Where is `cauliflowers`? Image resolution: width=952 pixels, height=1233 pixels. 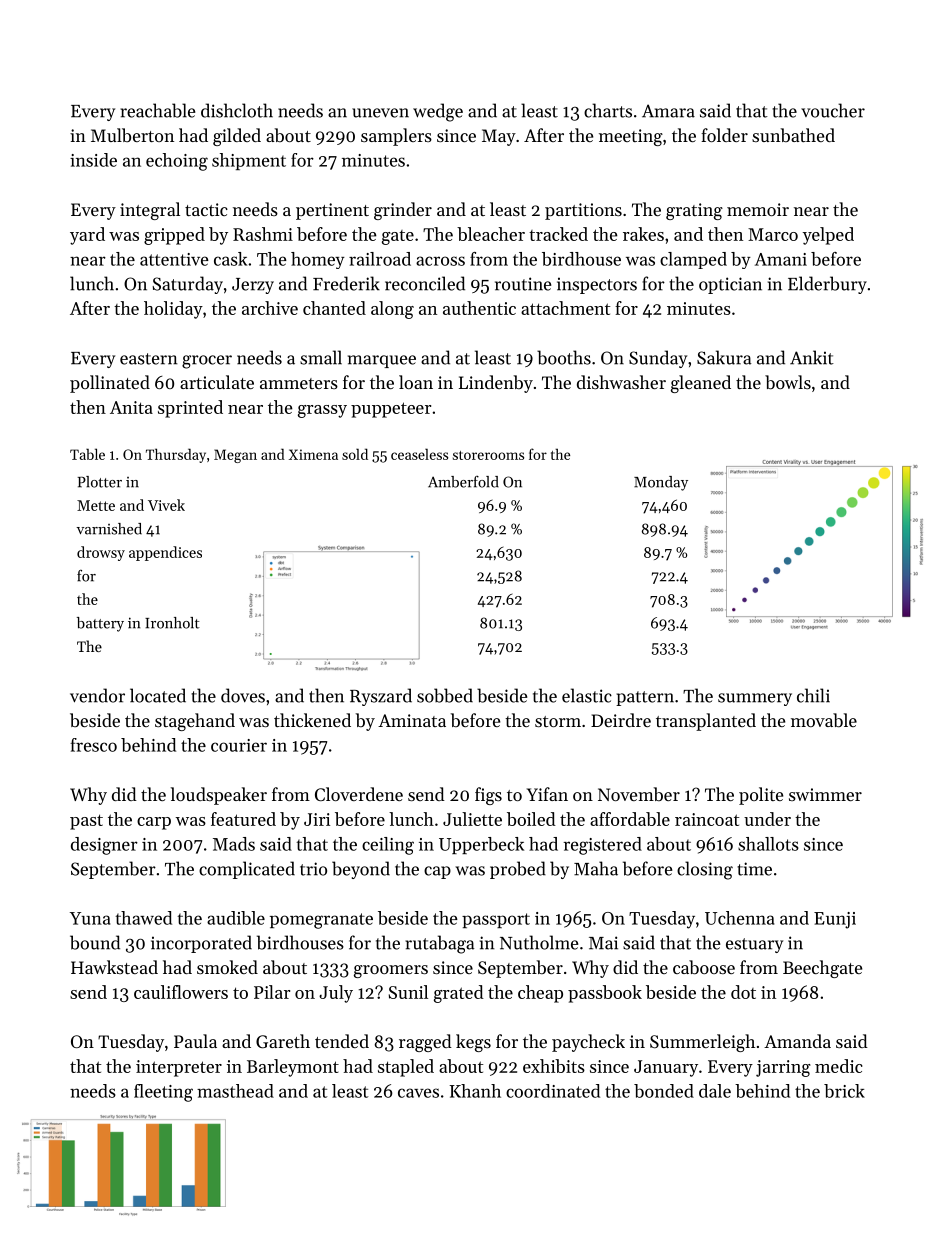 cauliflowers is located at coordinates (181, 992).
